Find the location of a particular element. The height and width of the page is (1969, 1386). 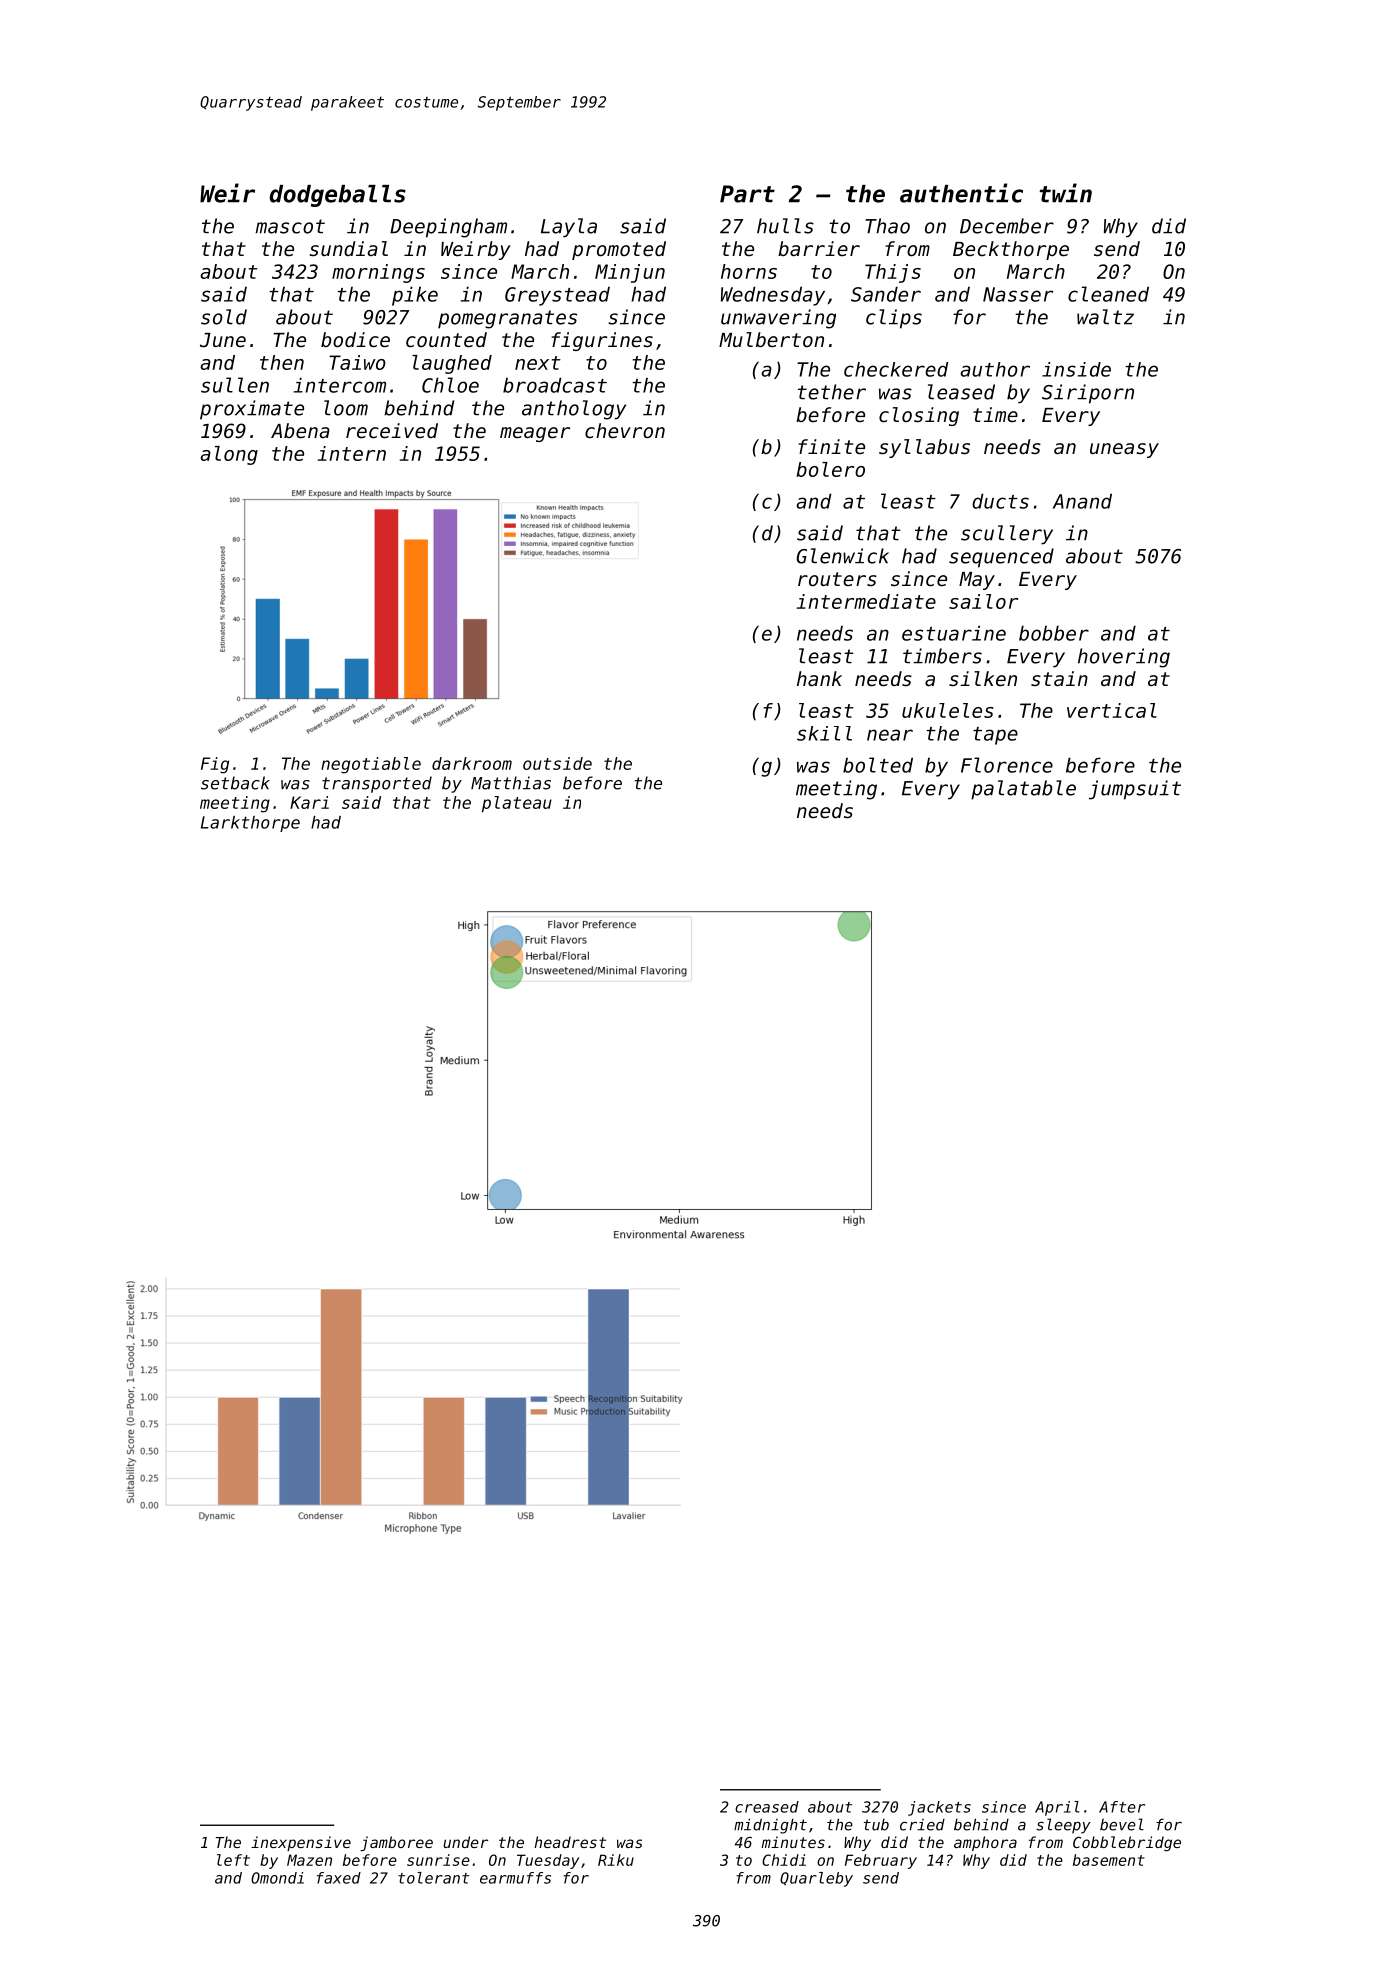

midnight is located at coordinates (770, 1826).
